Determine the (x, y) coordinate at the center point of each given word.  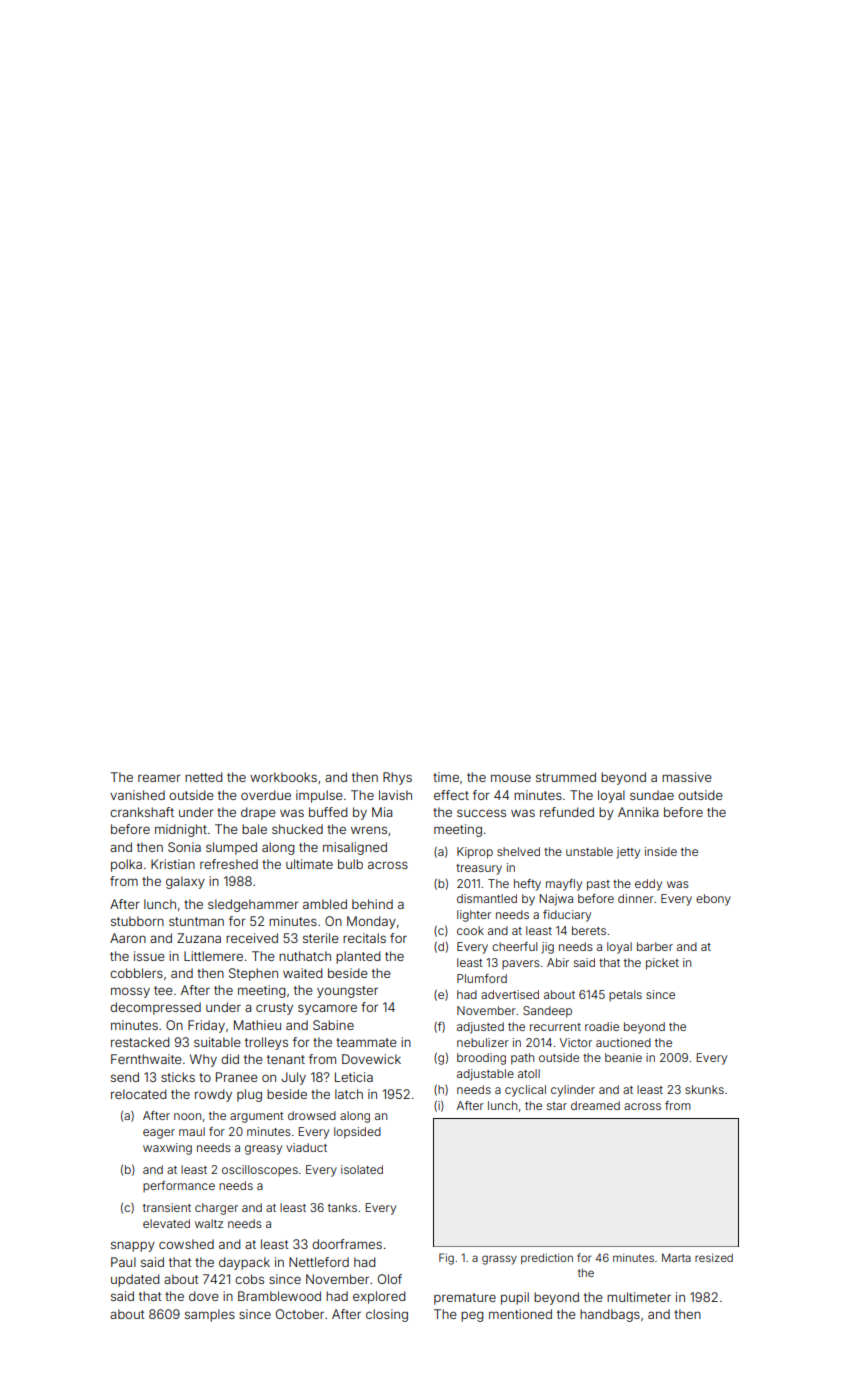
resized (714, 1257)
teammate (366, 1042)
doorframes (347, 1244)
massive (687, 777)
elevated (166, 1223)
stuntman (196, 921)
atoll (529, 1073)
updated (135, 1280)
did (230, 1059)
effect (451, 795)
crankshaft (142, 812)
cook (470, 930)
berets (589, 930)
